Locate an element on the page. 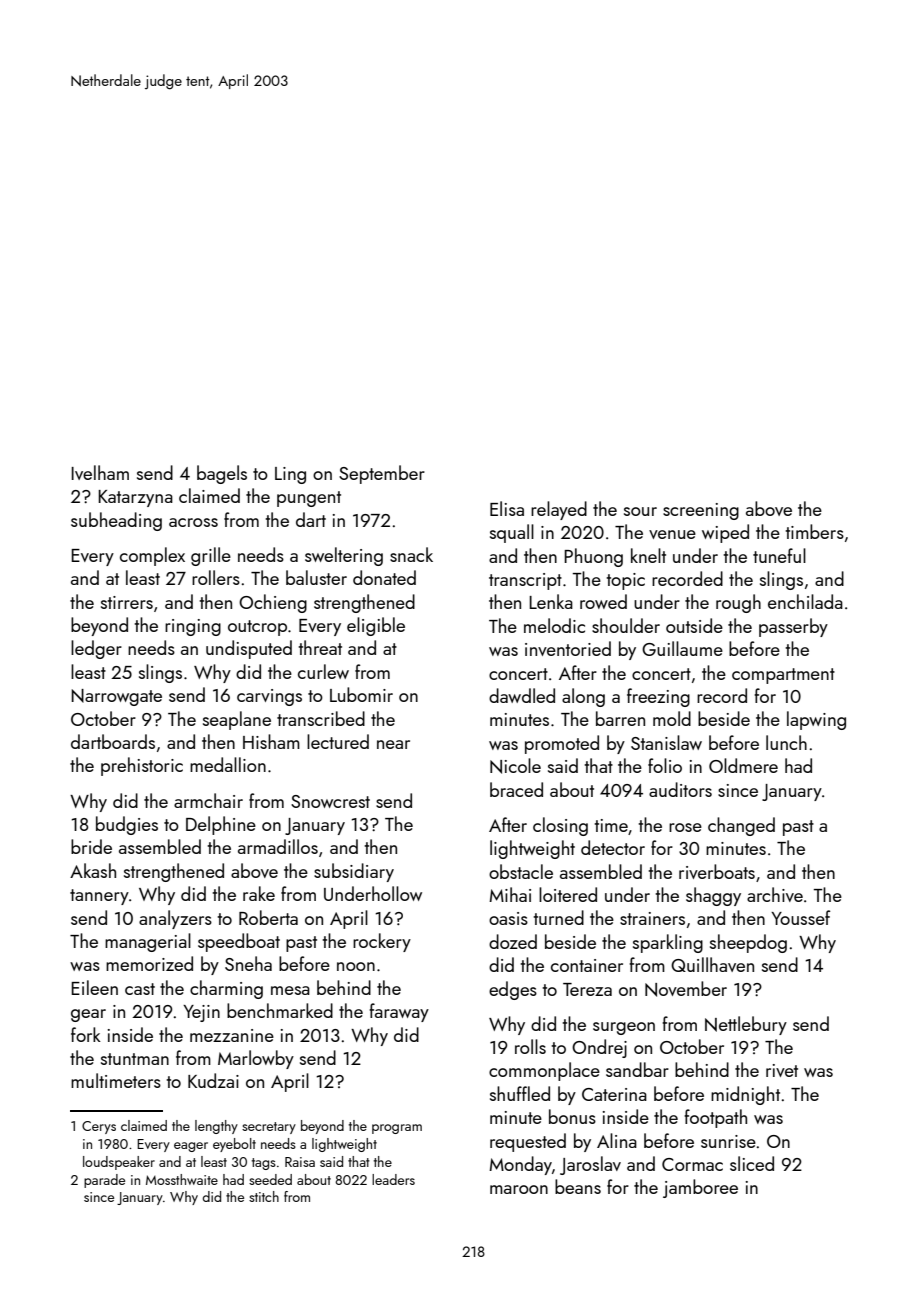 The image size is (924, 1311). lunch is located at coordinates (786, 742).
